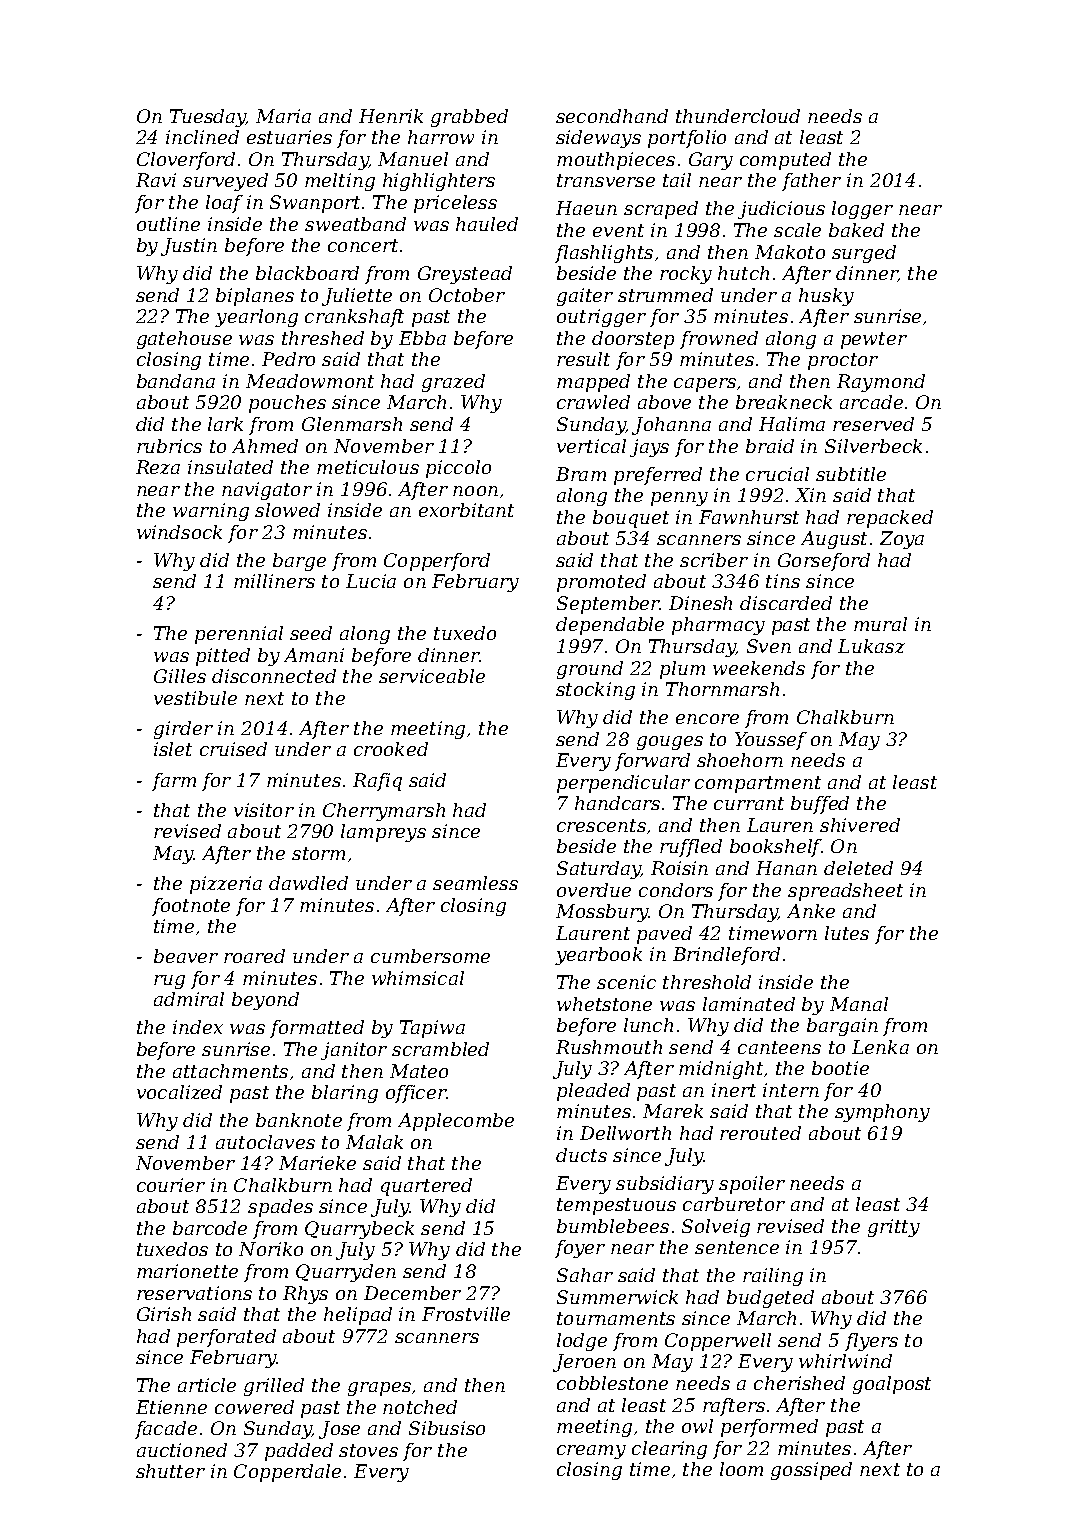 The image size is (1079, 1526). What do you see at coordinates (790, 252) in the screenshot?
I see `Makoto` at bounding box center [790, 252].
